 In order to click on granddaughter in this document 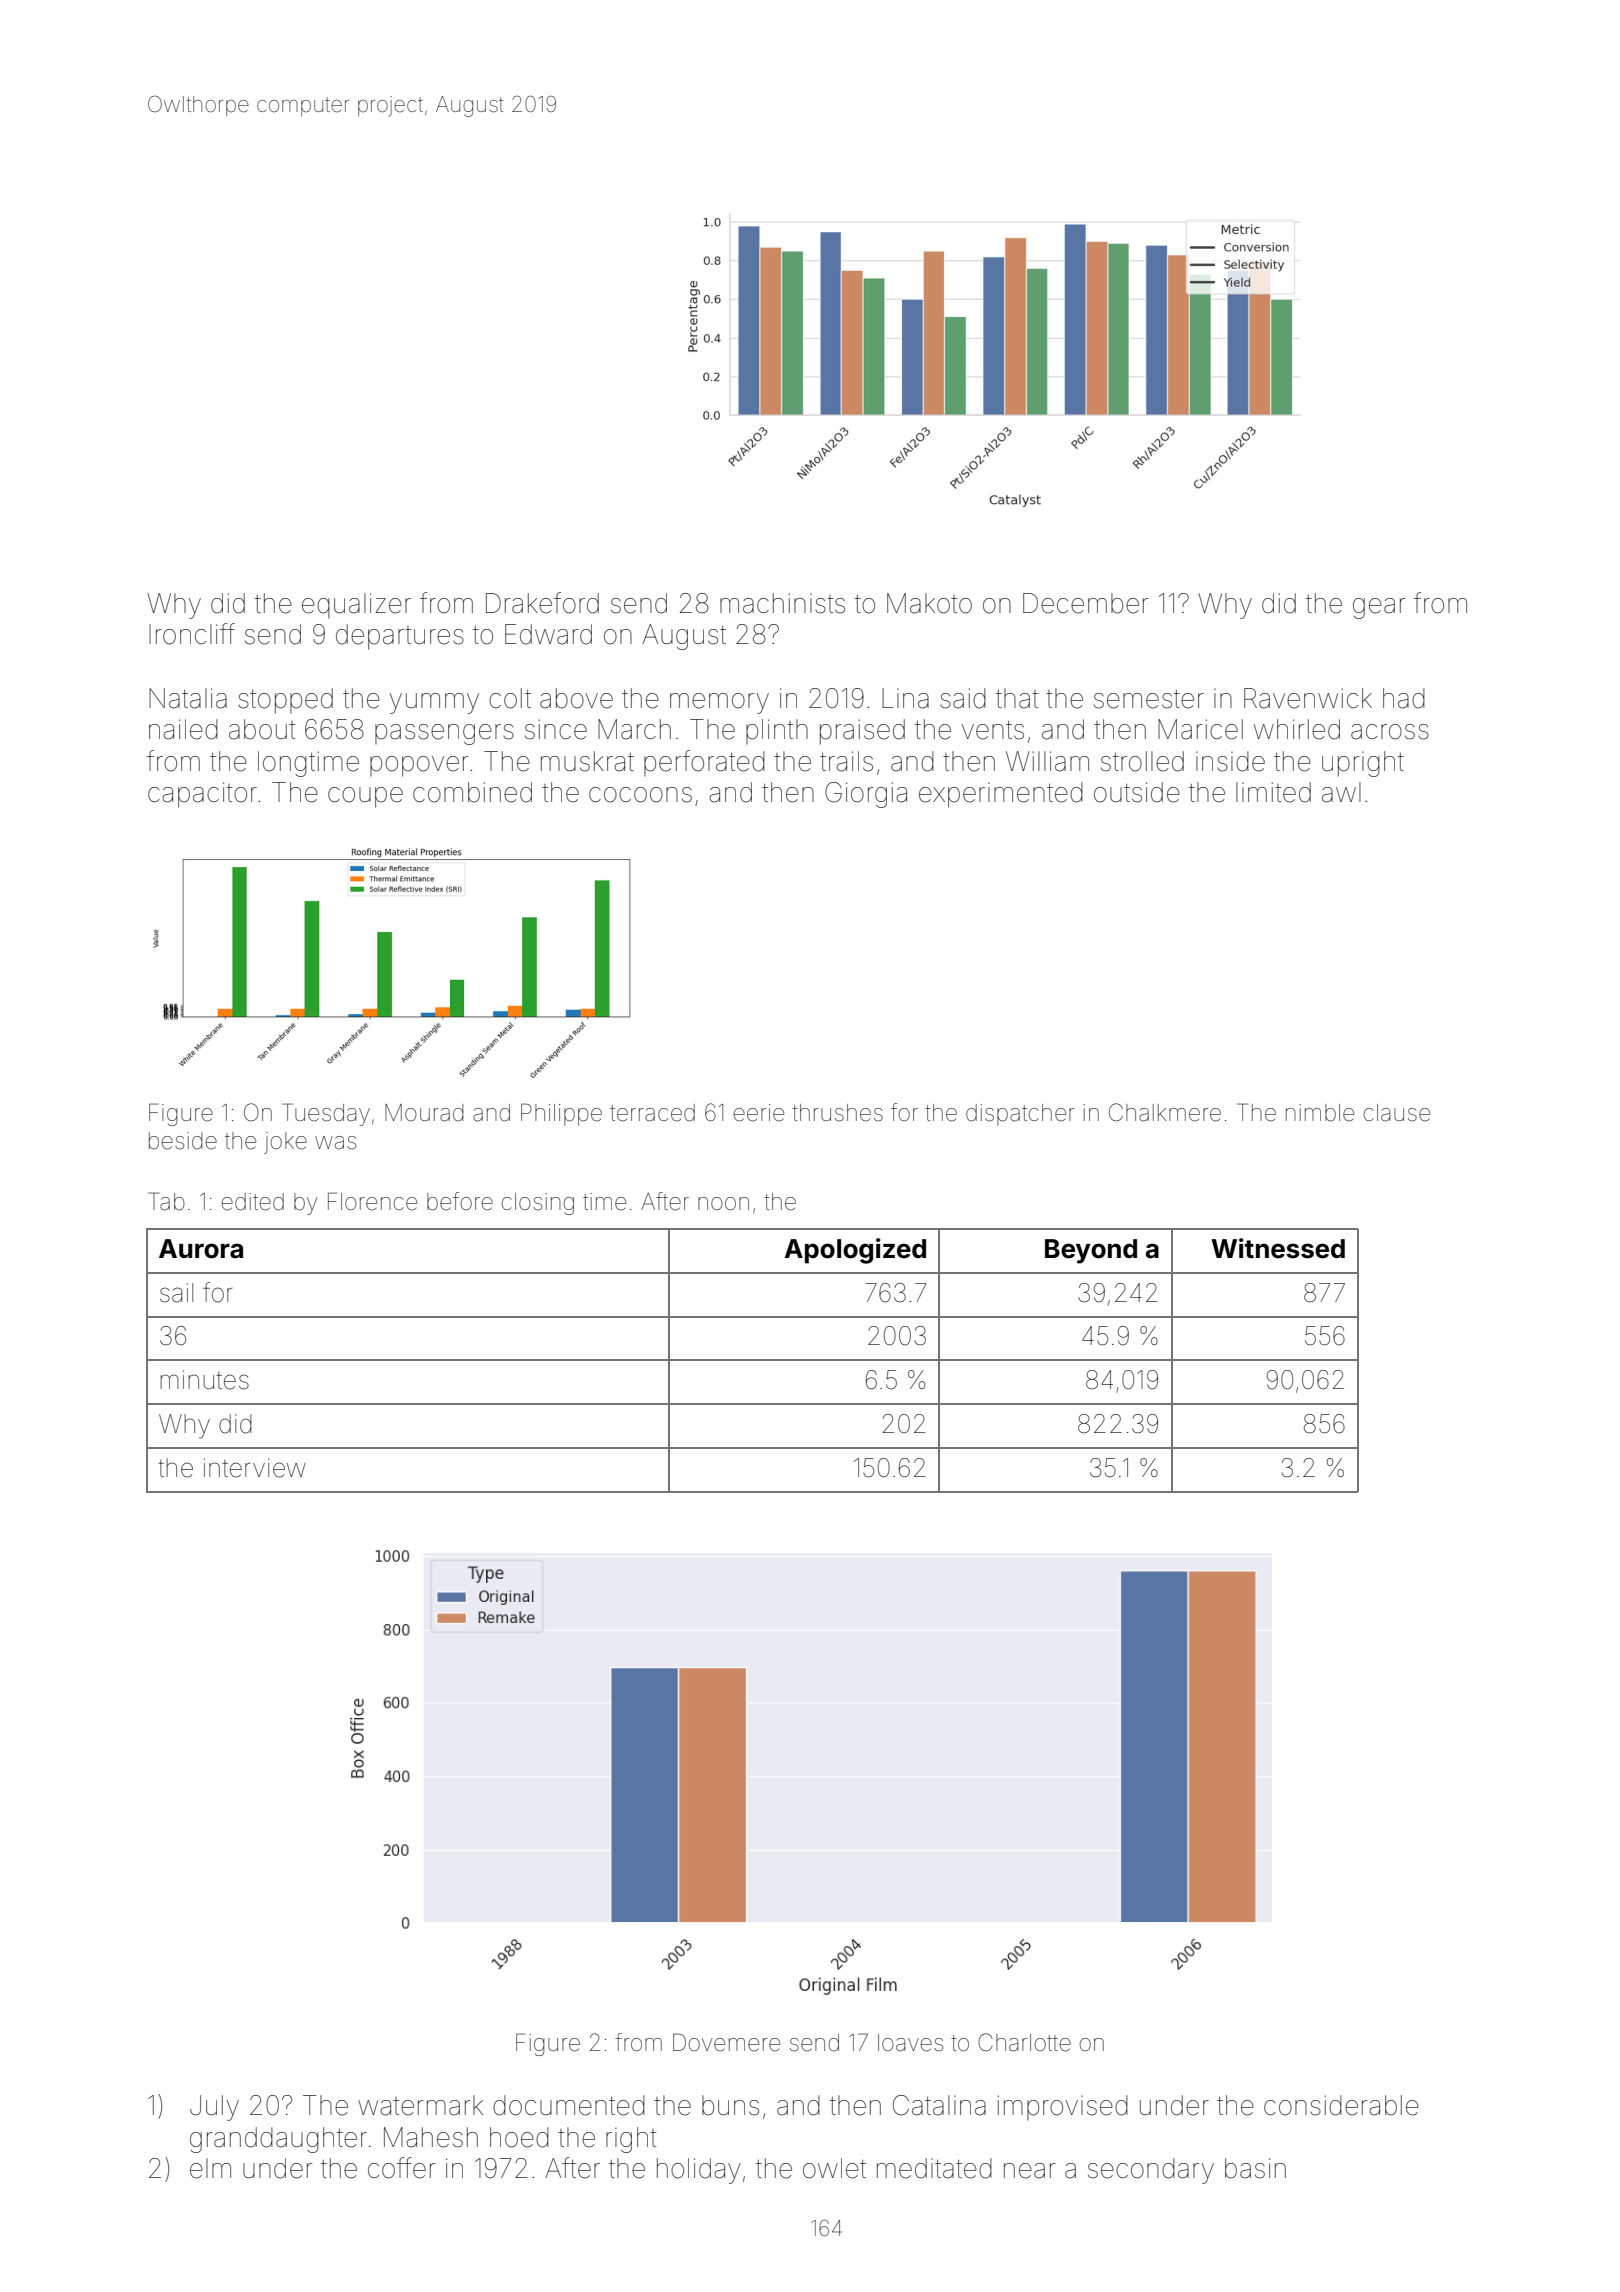, I will do `click(278, 2140)`.
